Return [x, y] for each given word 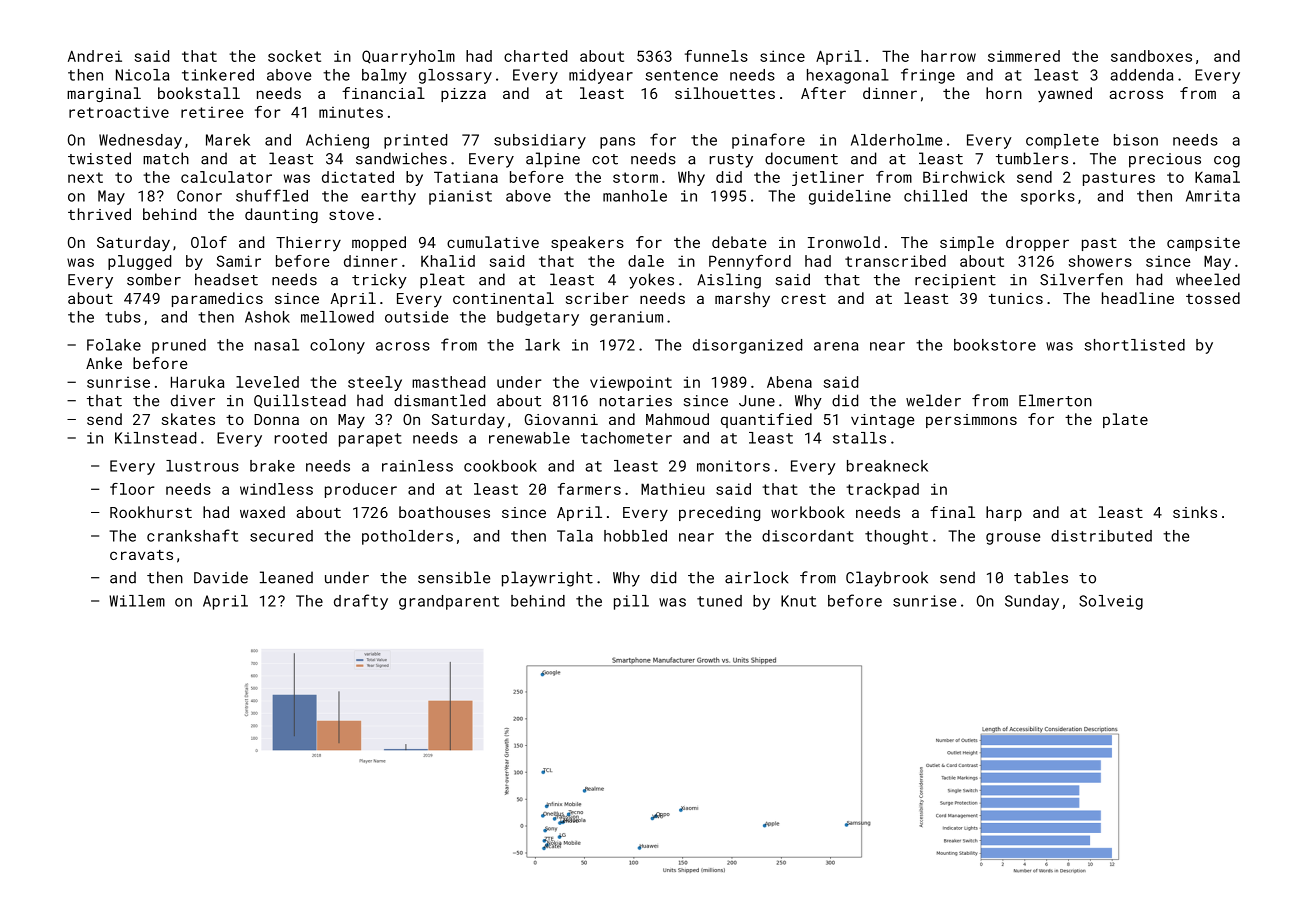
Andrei [95, 56]
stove [351, 215]
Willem [137, 601]
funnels [716, 56]
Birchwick [964, 177]
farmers [589, 489]
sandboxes [1151, 56]
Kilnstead [155, 438]
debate [739, 242]
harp [1004, 513]
